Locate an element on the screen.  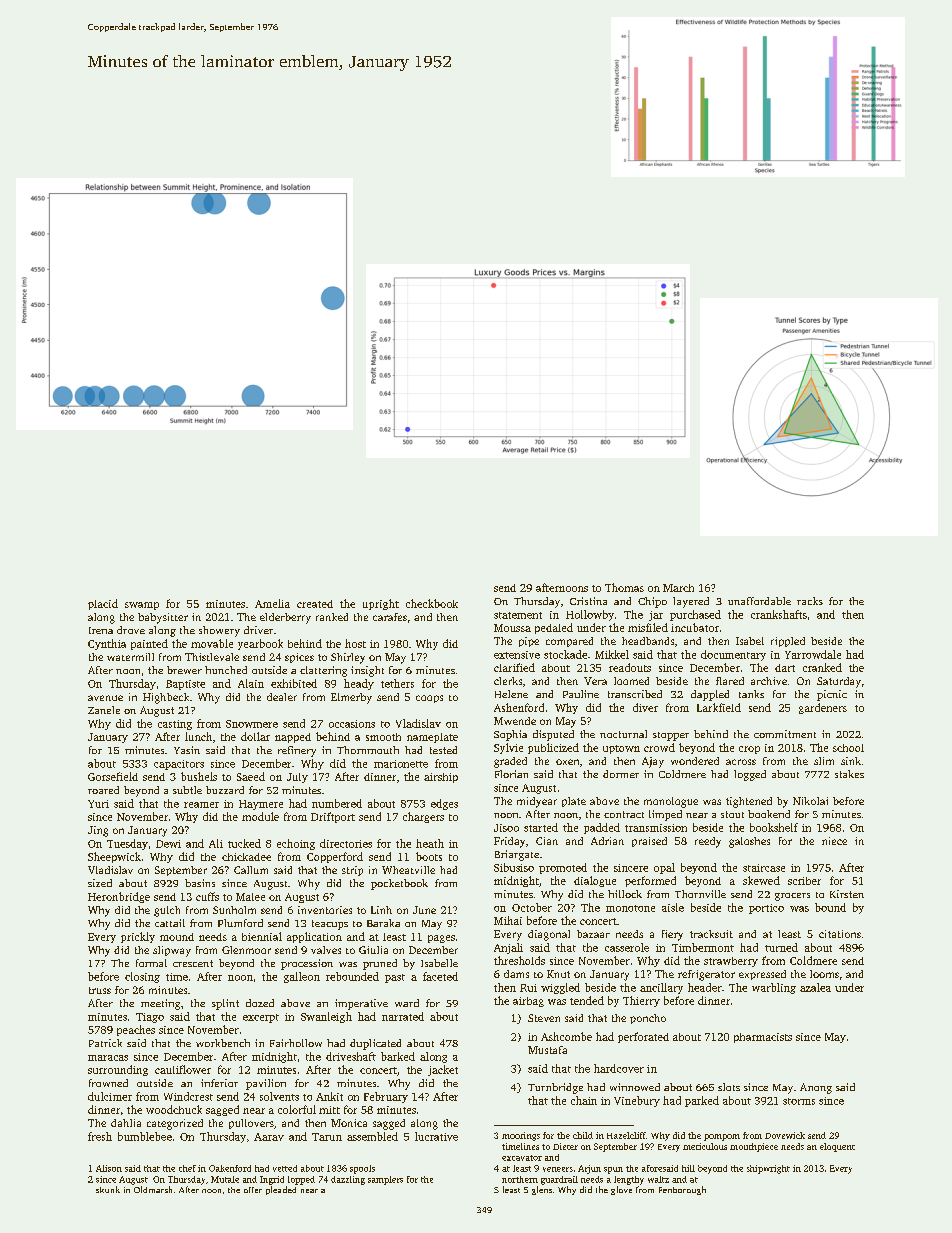
chickadee is located at coordinates (246, 857).
